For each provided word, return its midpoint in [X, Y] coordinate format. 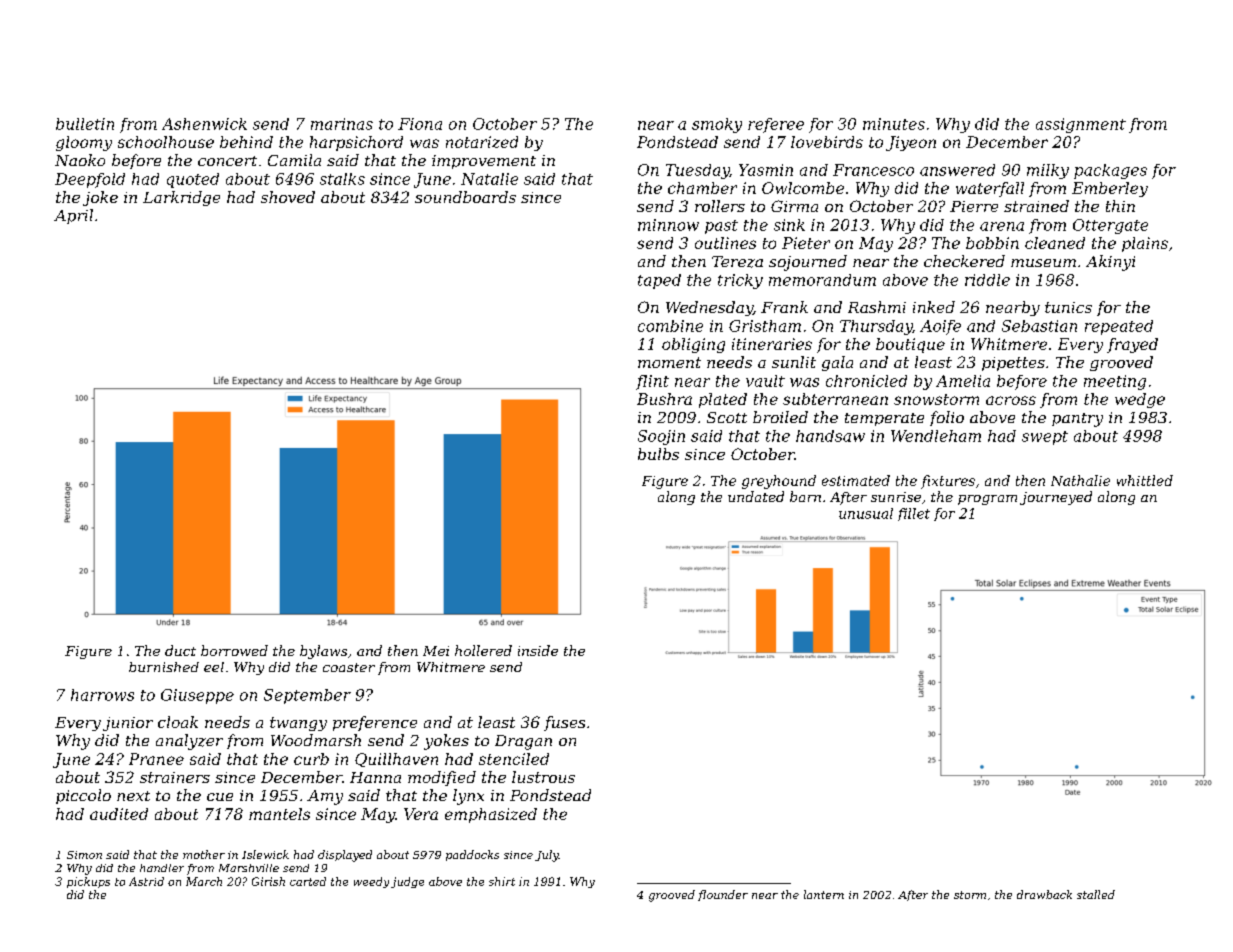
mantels [279, 814]
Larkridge [181, 198]
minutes [894, 124]
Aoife [940, 327]
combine [670, 326]
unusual [866, 513]
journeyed [1056, 498]
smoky [717, 125]
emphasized [491, 815]
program [987, 500]
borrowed [234, 650]
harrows [102, 695]
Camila [294, 160]
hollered [483, 650]
